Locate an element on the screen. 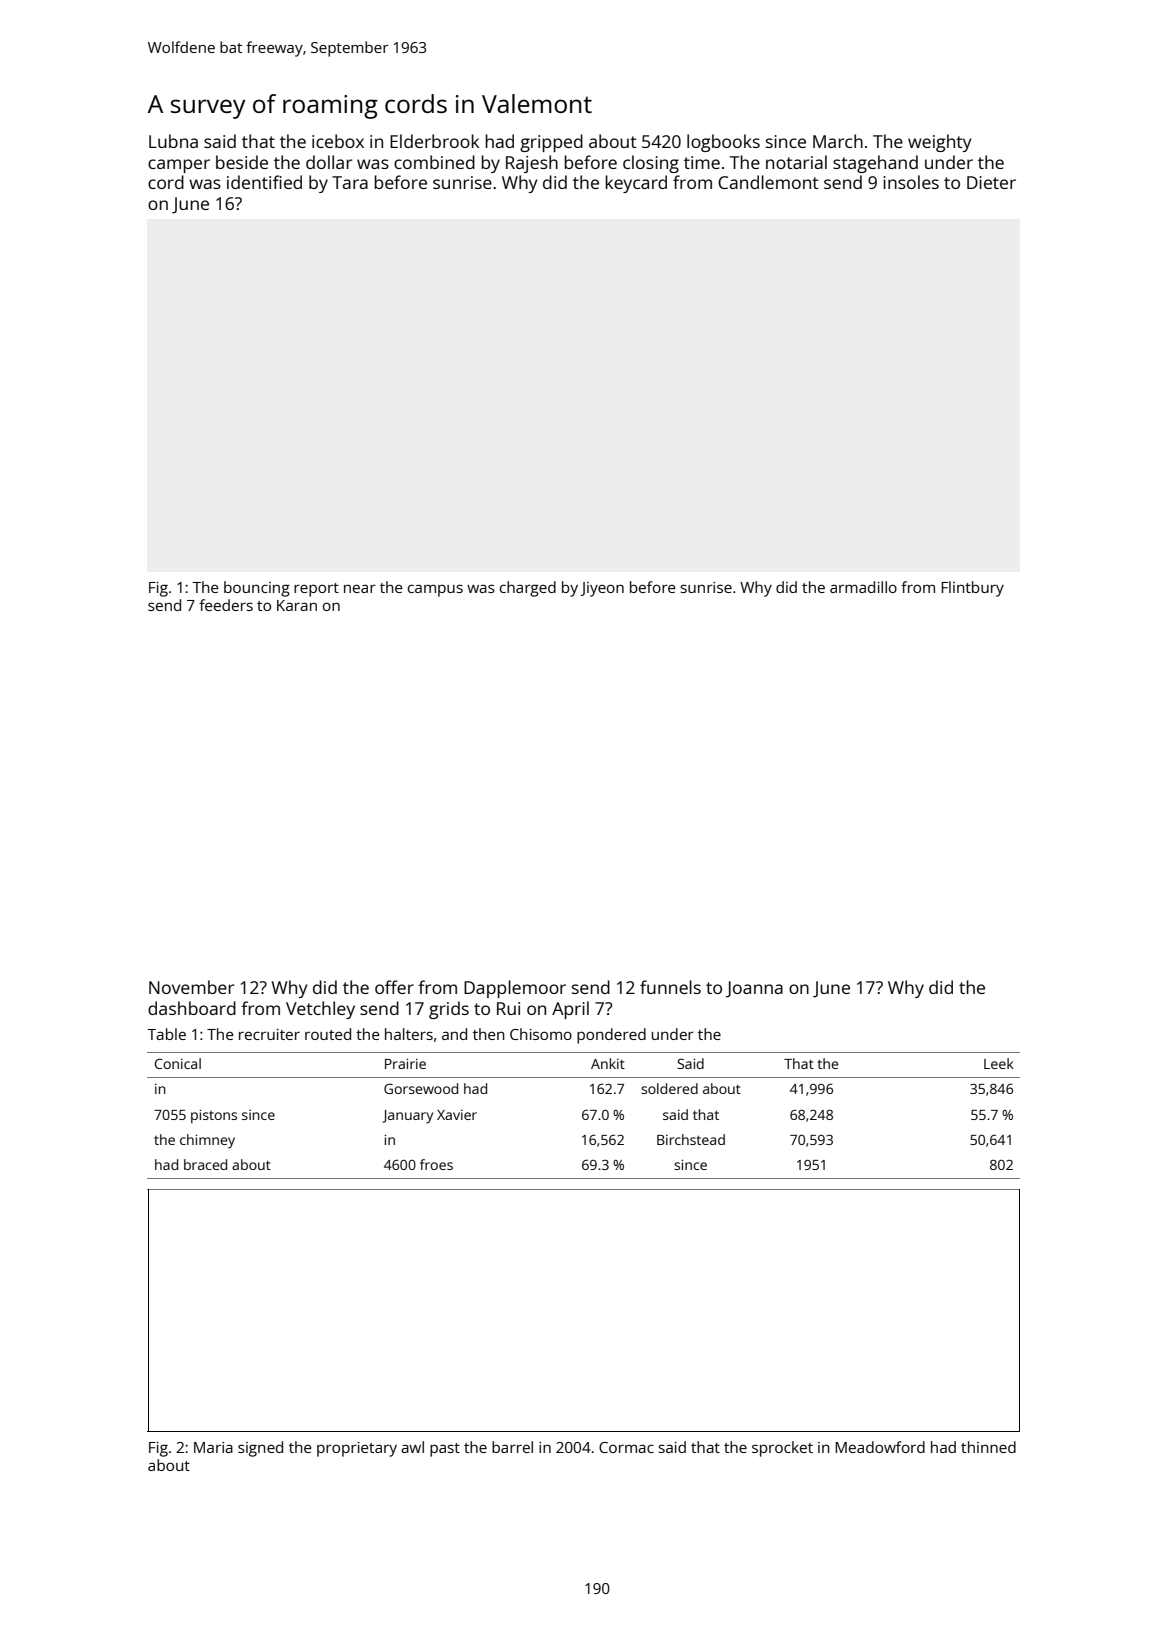  funnels is located at coordinates (670, 987).
